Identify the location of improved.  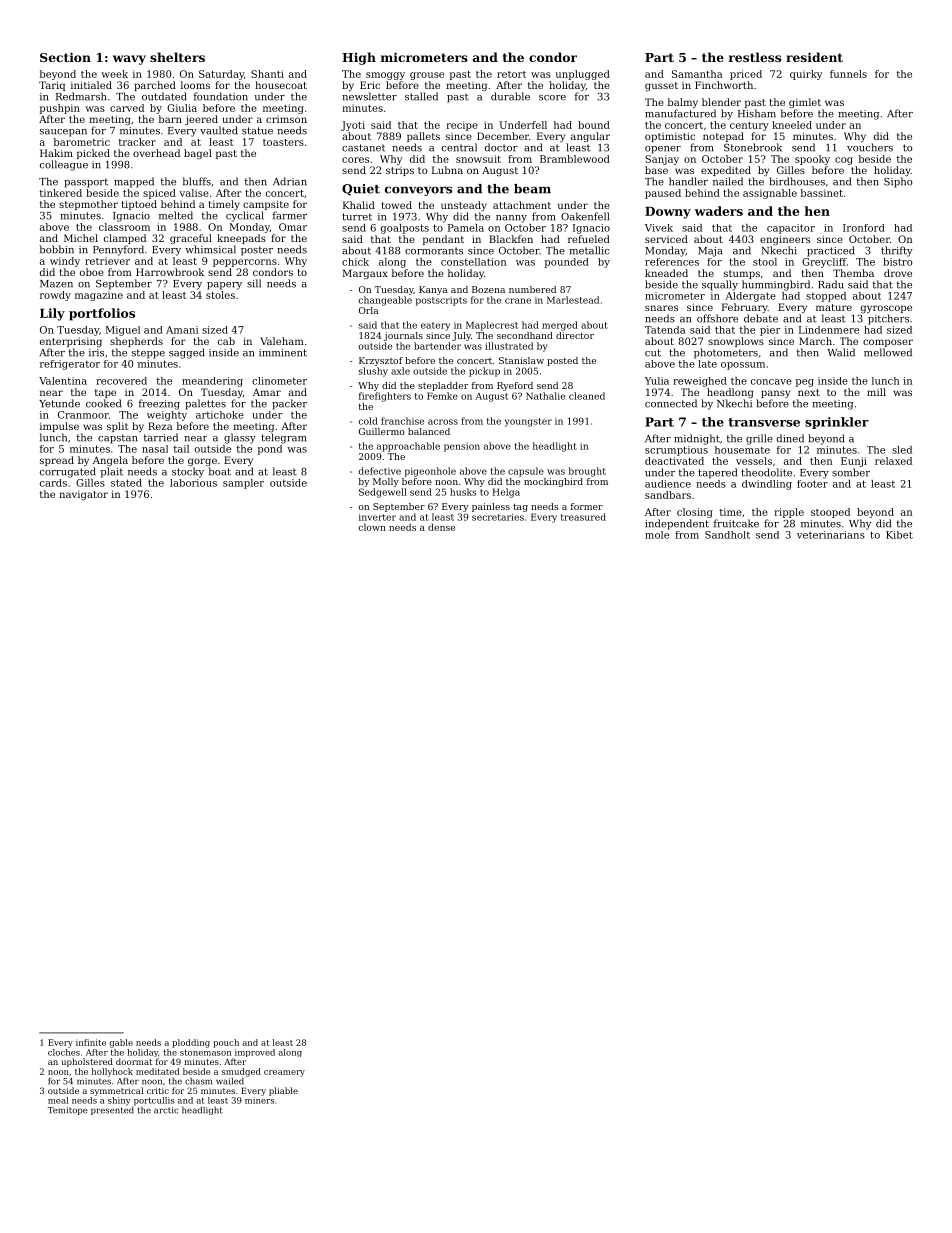
(255, 1053).
